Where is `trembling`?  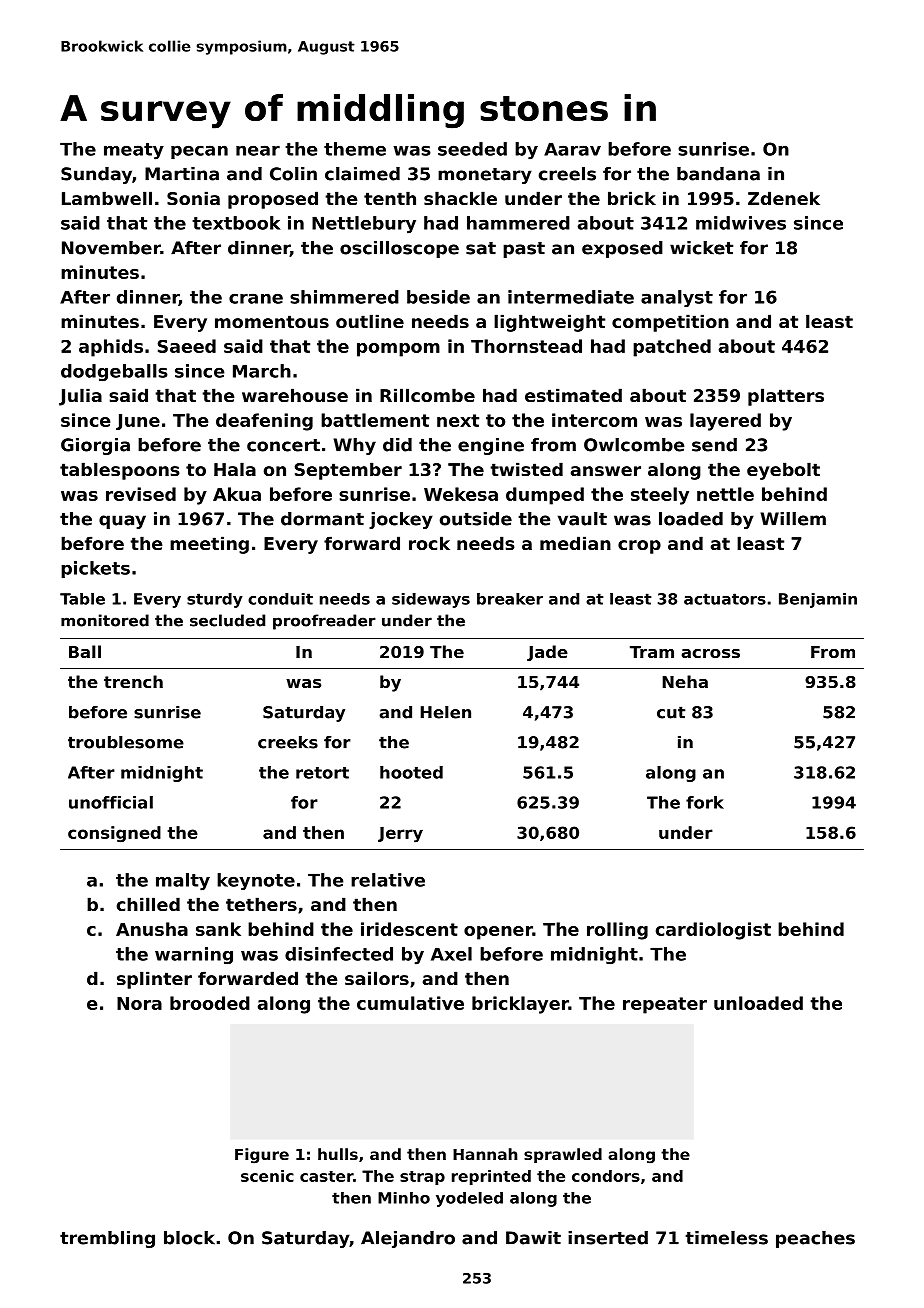
trembling is located at coordinates (107, 1239).
